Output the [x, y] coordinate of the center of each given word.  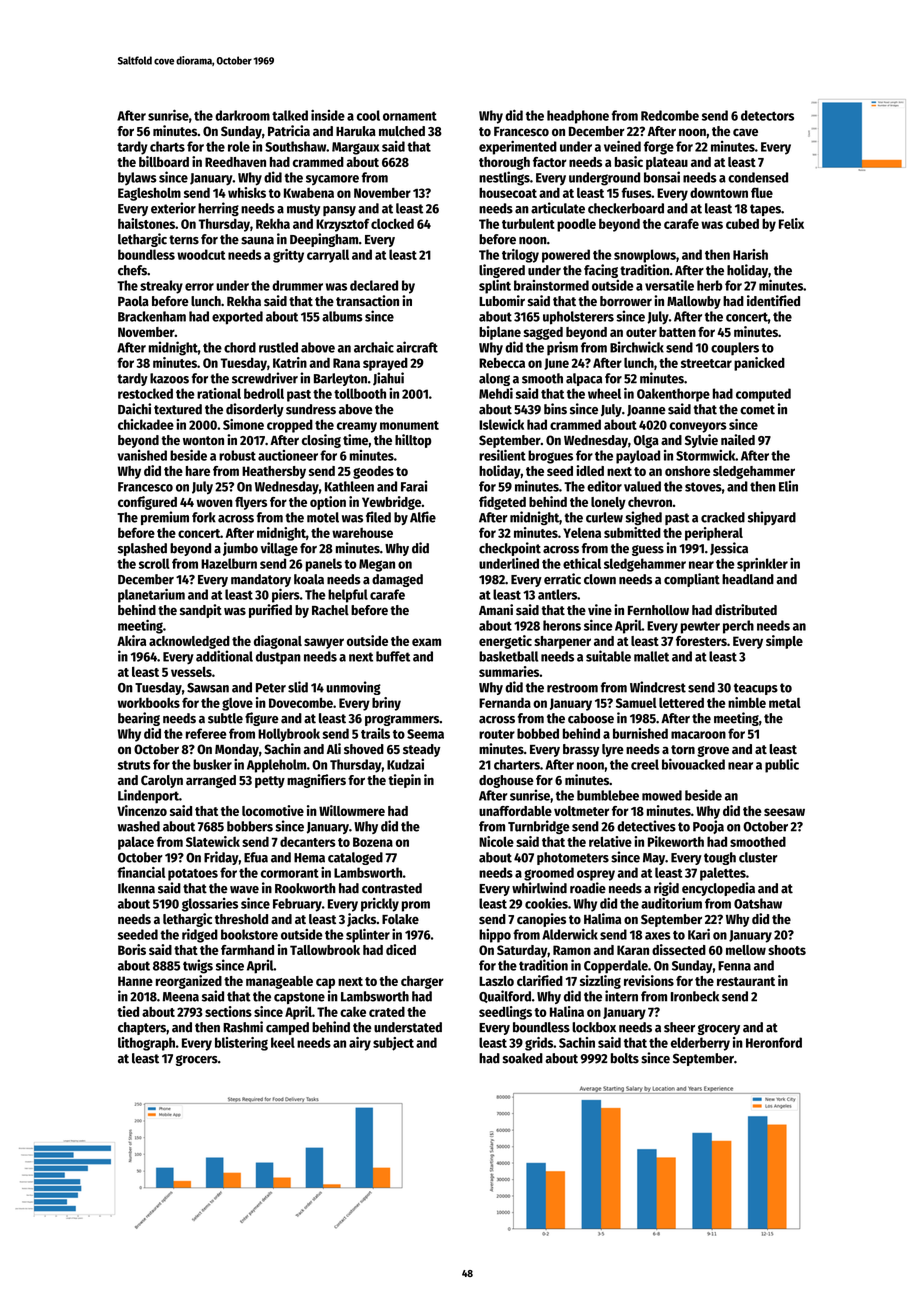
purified [270, 611]
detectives [646, 826]
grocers [197, 1060]
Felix [791, 223]
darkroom [242, 115]
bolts [625, 1058]
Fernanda [505, 703]
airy [360, 1044]
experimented [518, 147]
